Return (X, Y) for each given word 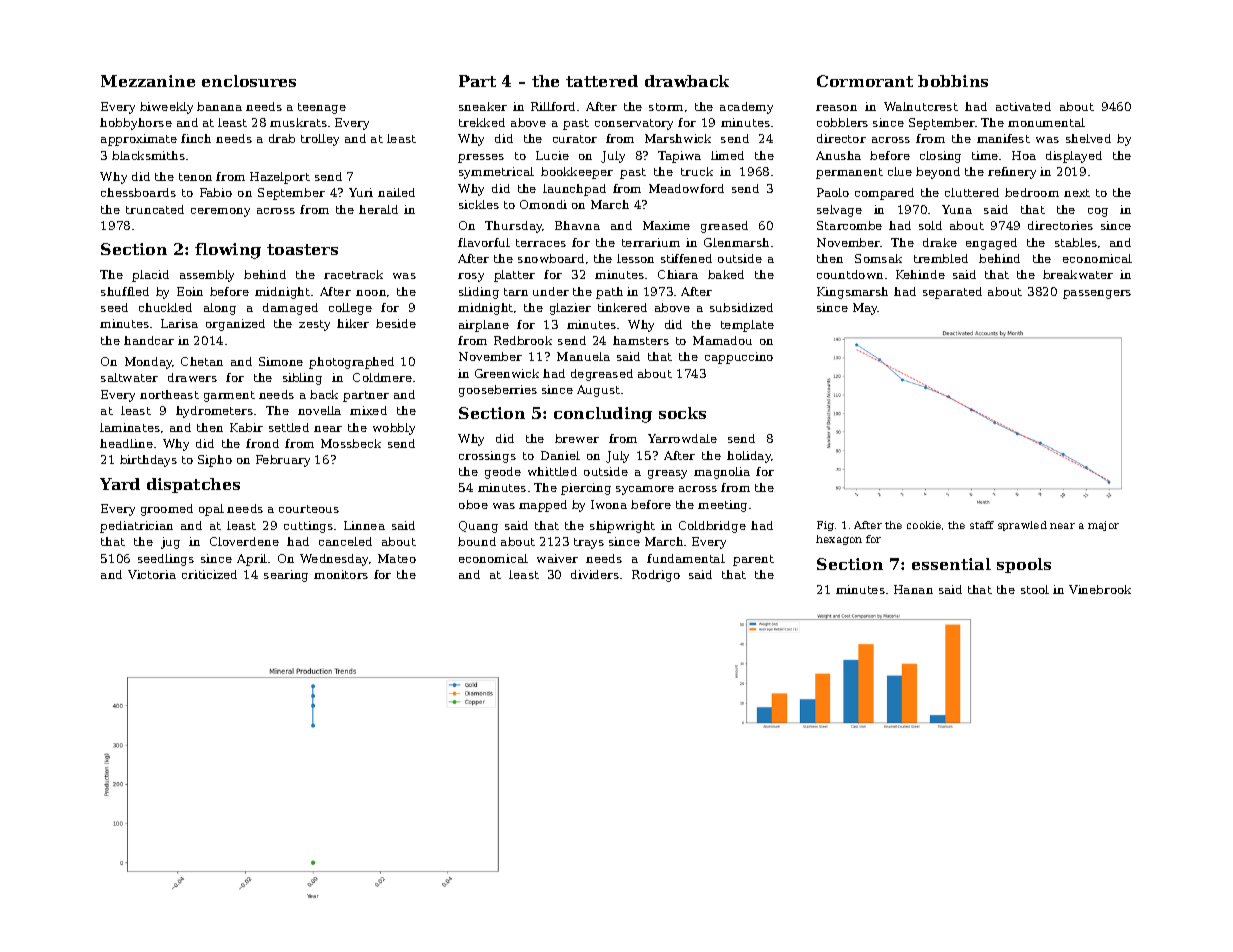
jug (170, 543)
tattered (602, 81)
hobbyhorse (136, 124)
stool (1035, 589)
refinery (1012, 173)
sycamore (645, 490)
